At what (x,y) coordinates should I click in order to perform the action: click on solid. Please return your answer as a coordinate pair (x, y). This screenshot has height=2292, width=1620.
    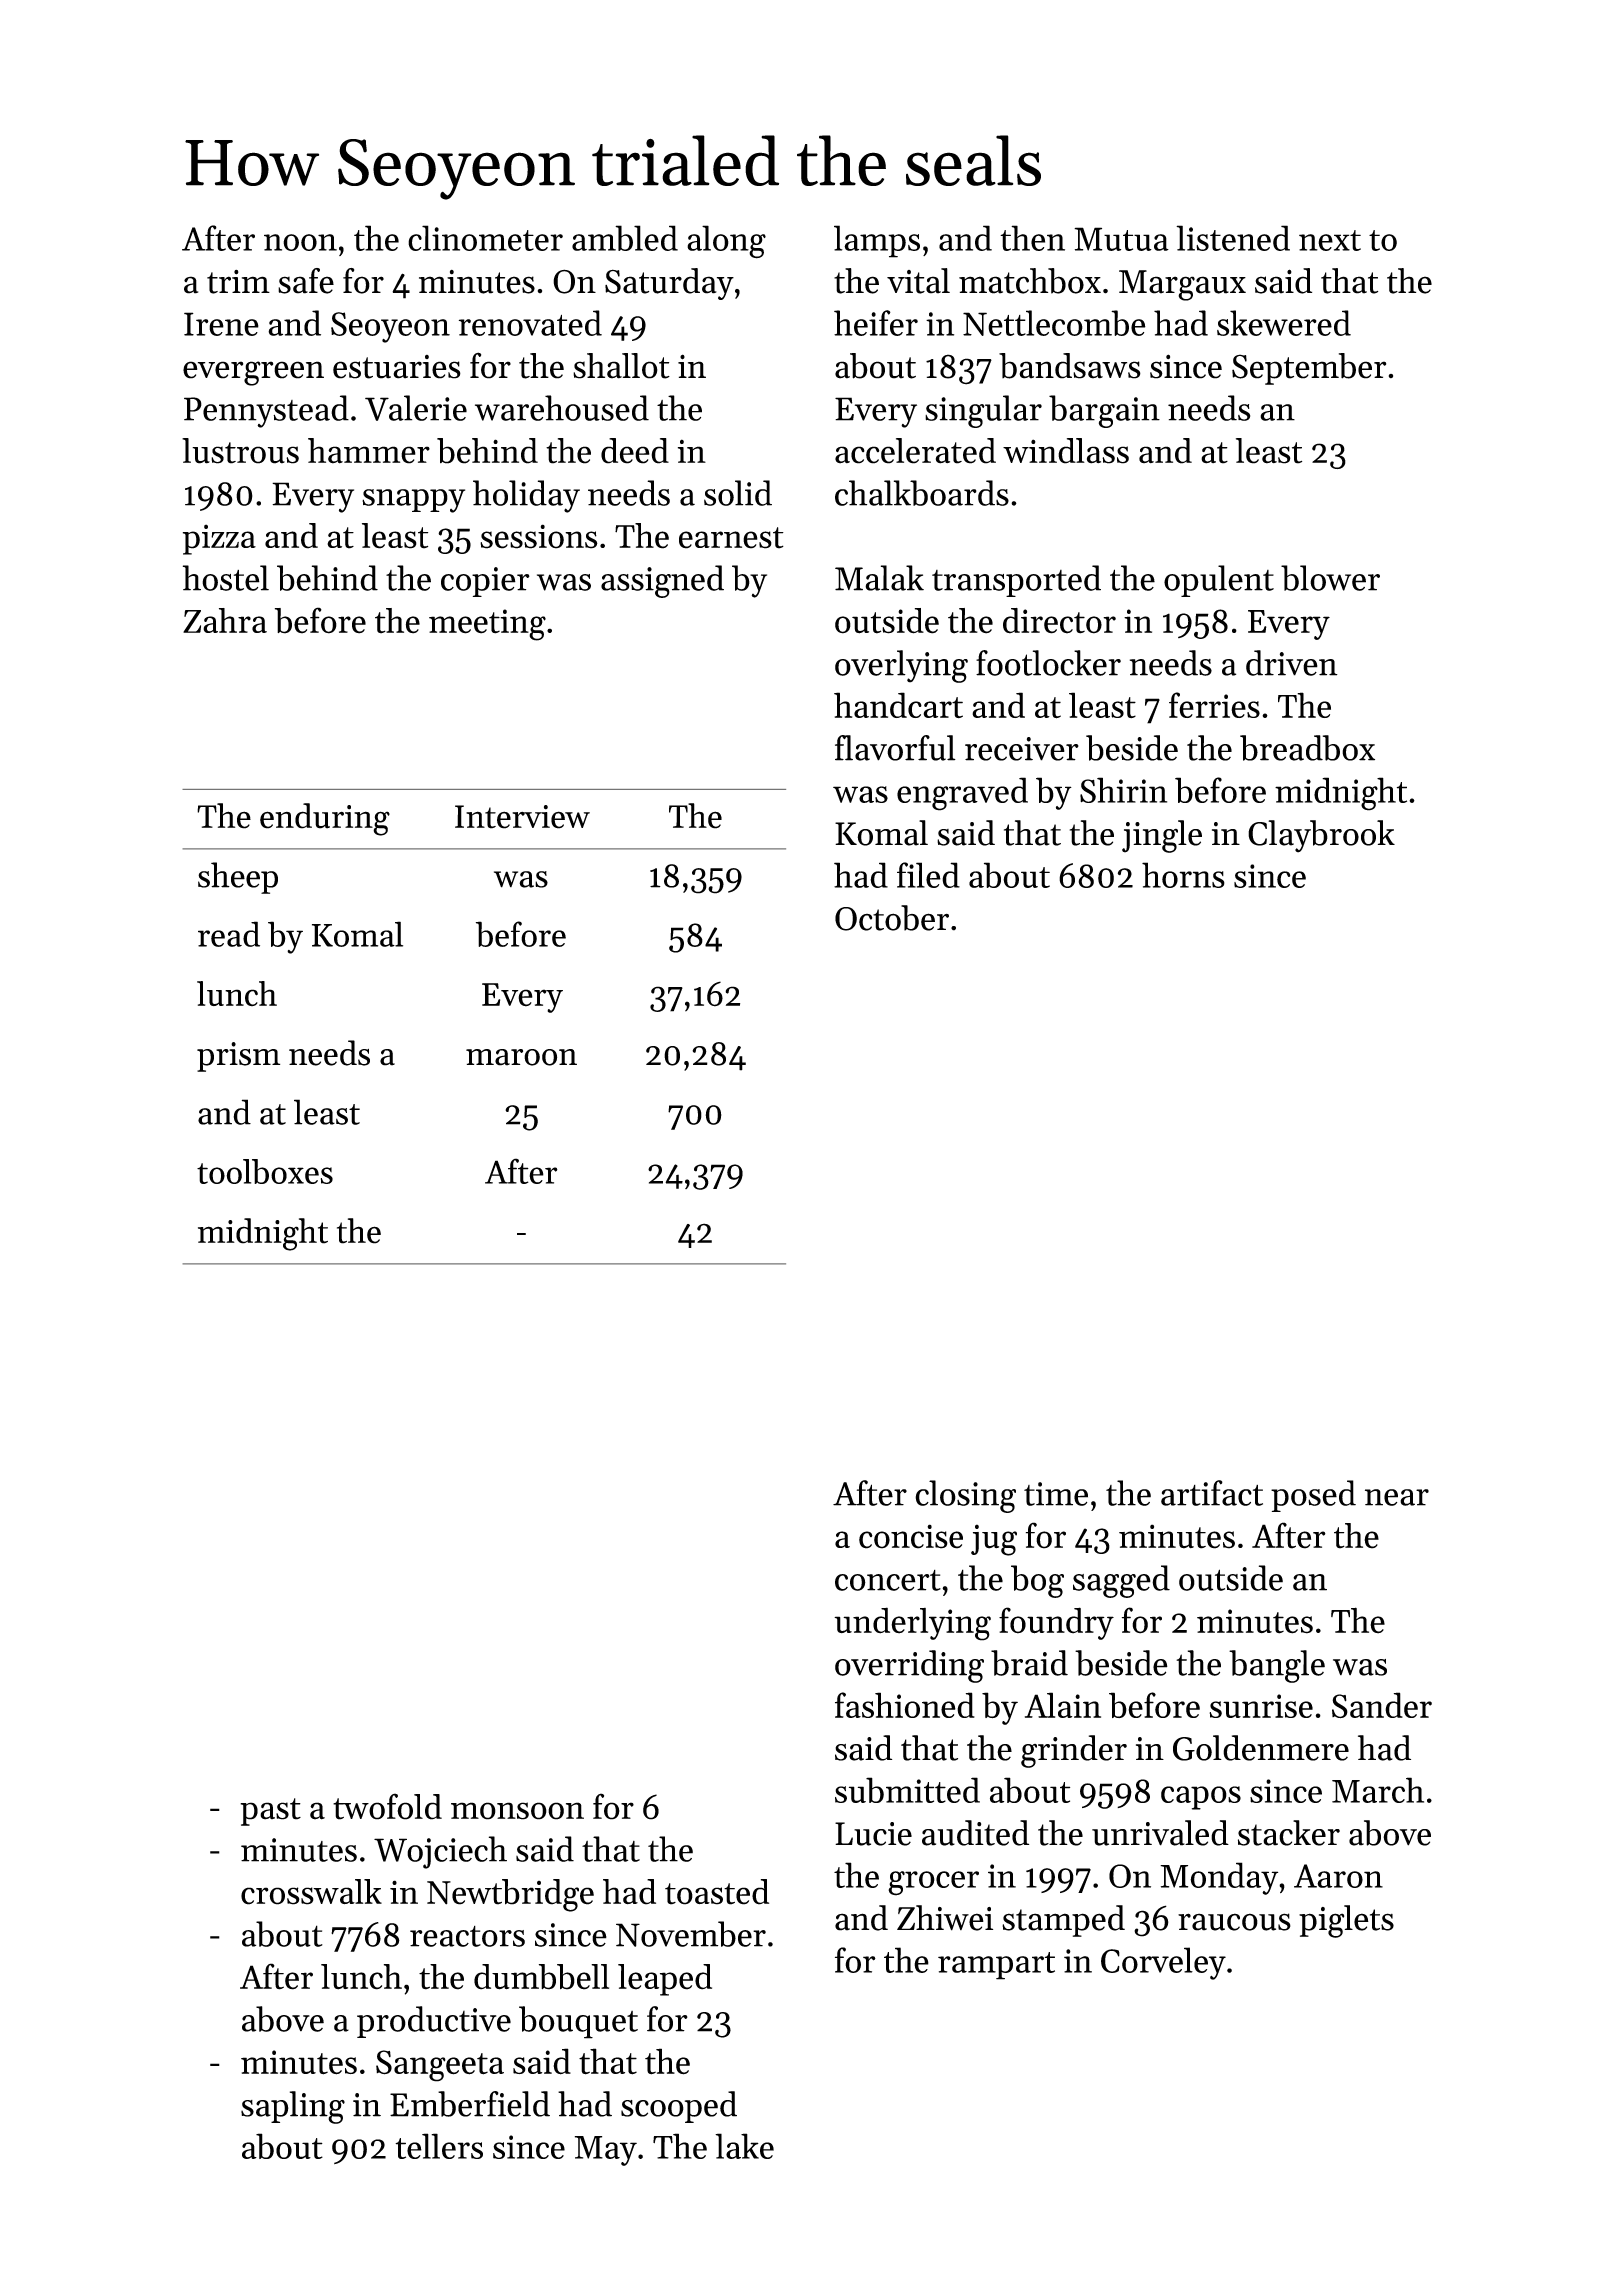
    Looking at the image, I should click on (738, 493).
